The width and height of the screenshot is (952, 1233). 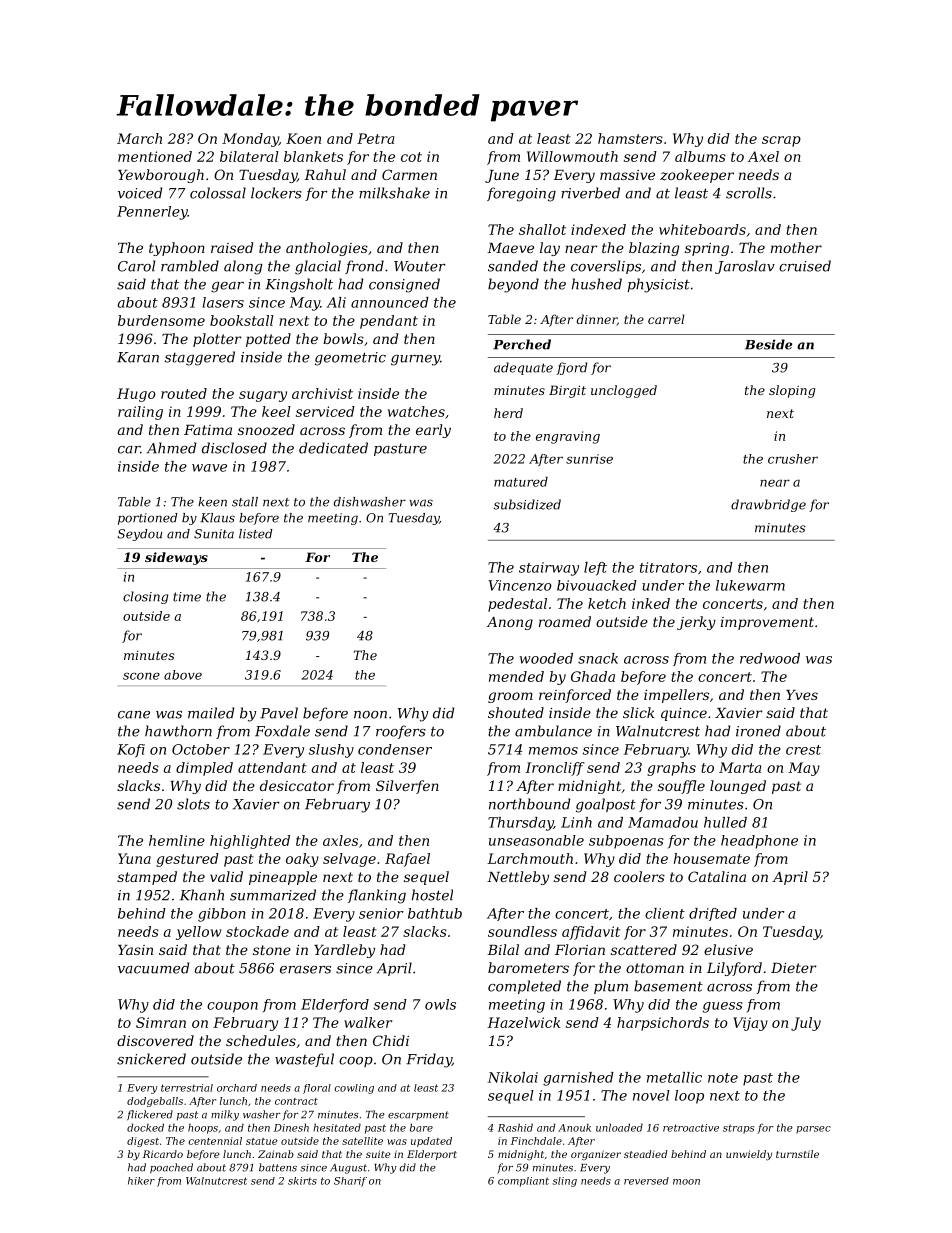 What do you see at coordinates (302, 860) in the screenshot?
I see `oaky` at bounding box center [302, 860].
